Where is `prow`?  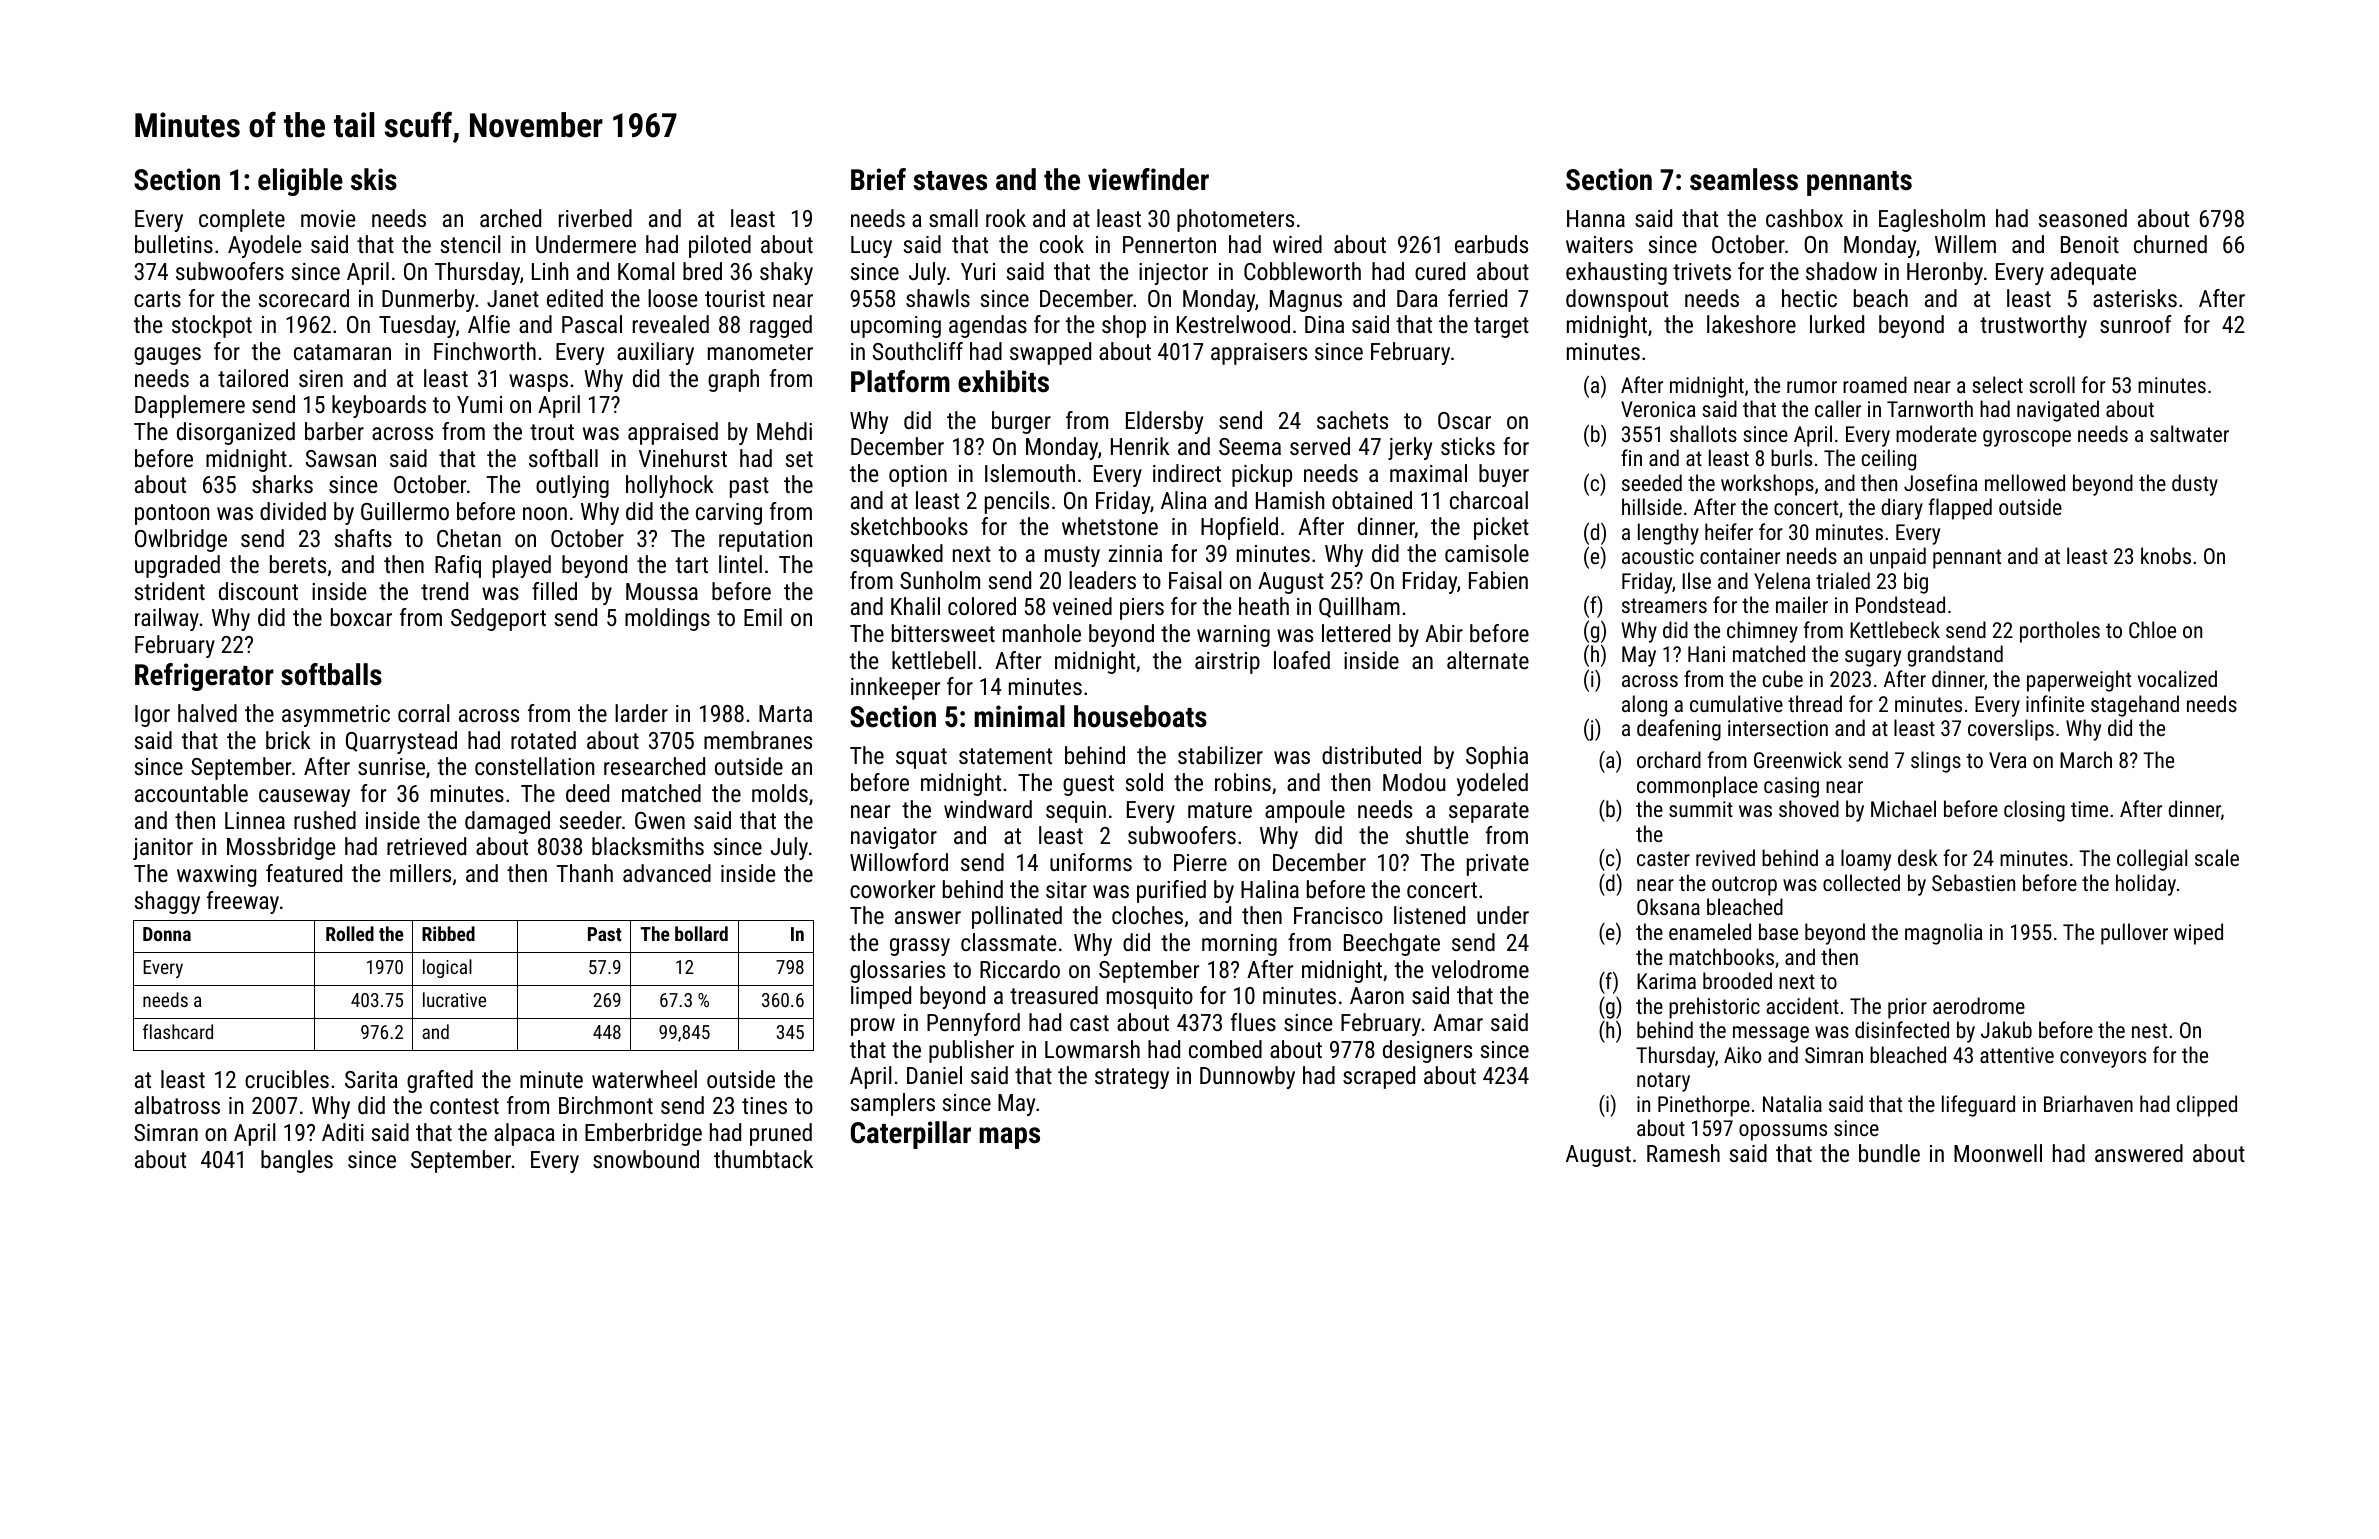 prow is located at coordinates (873, 1027).
